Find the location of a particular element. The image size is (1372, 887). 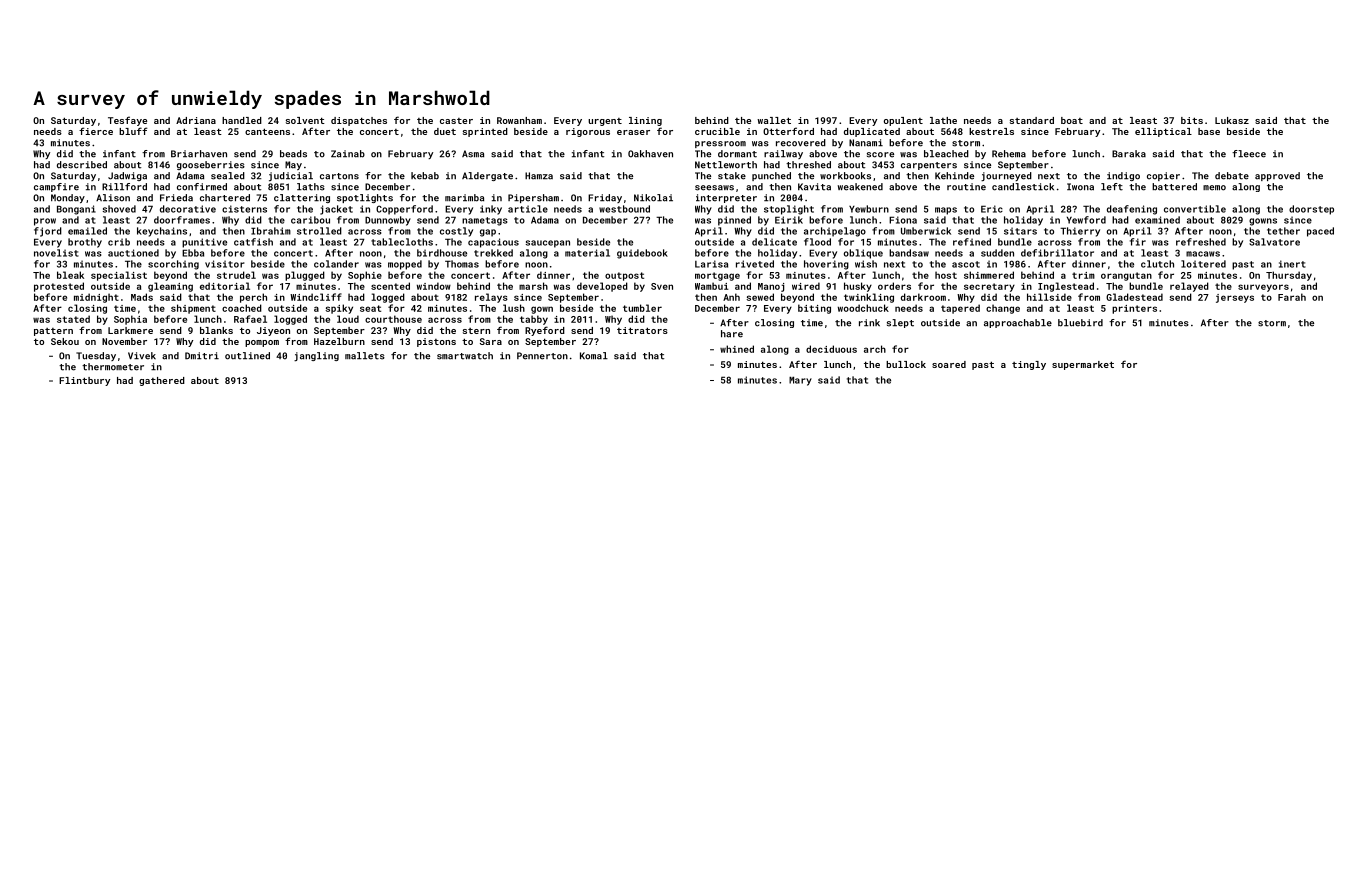

protested is located at coordinates (59, 287).
